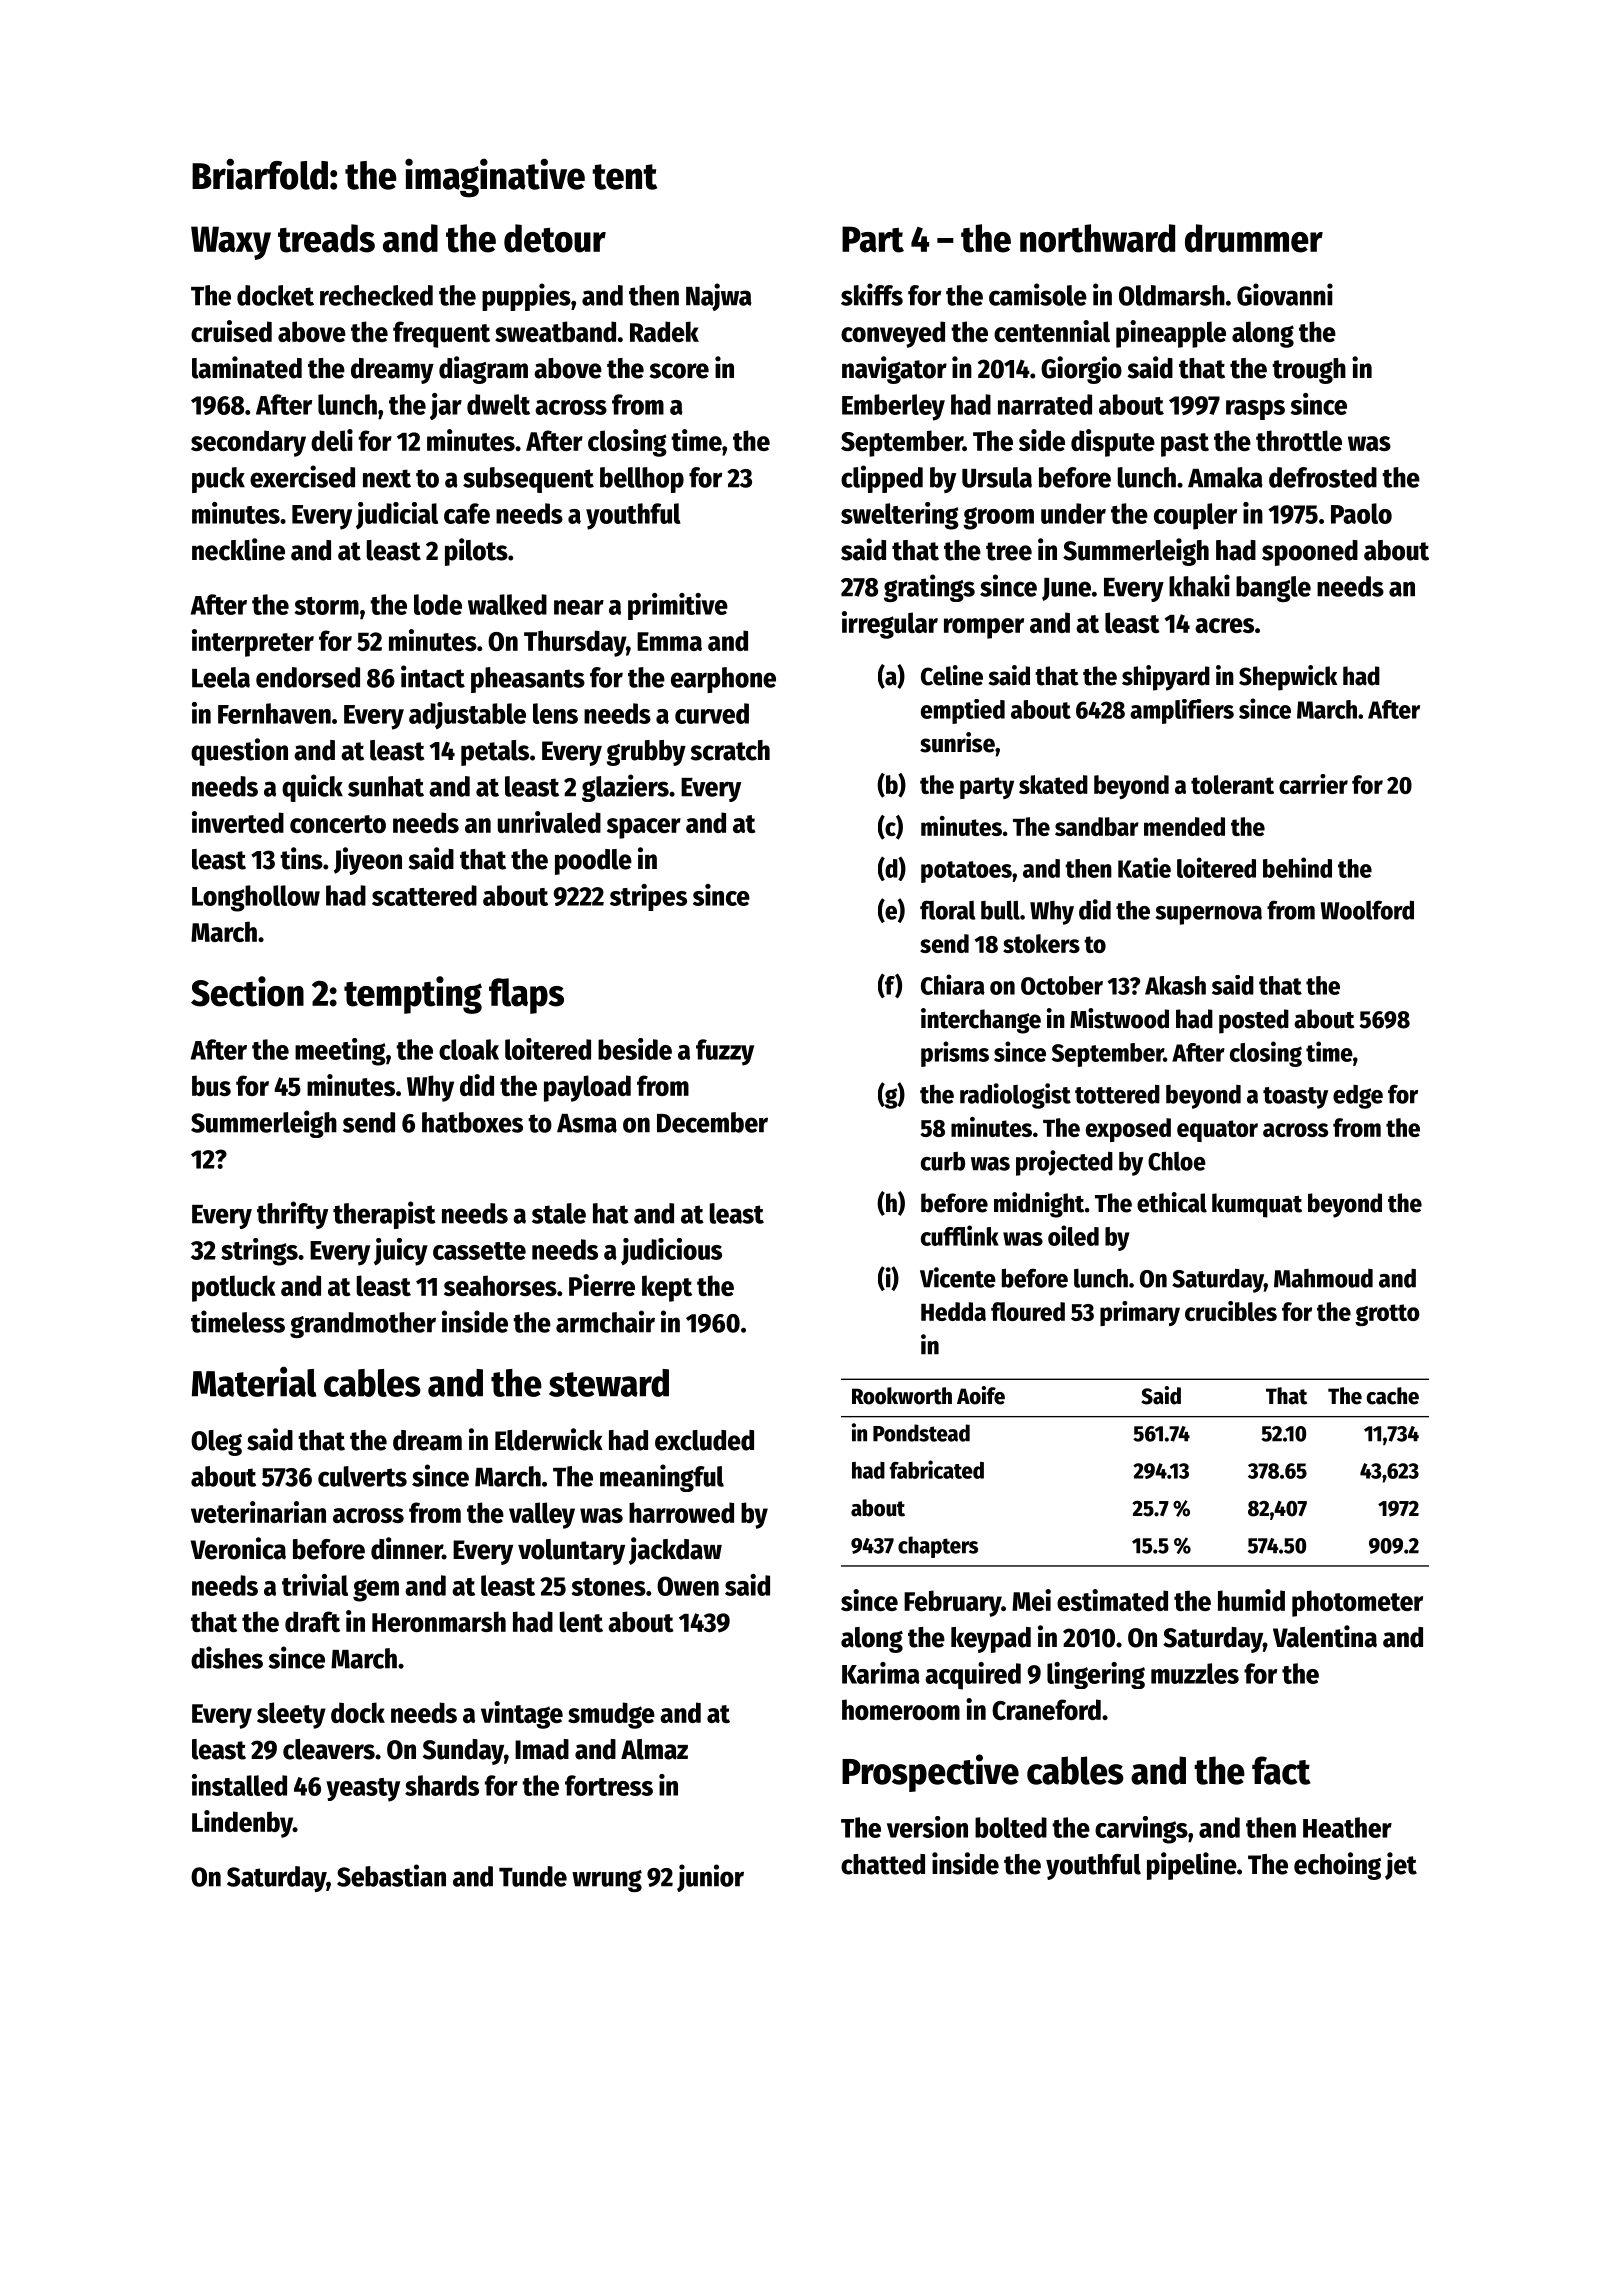 The image size is (1620, 2292). I want to click on drummer, so click(1254, 238).
